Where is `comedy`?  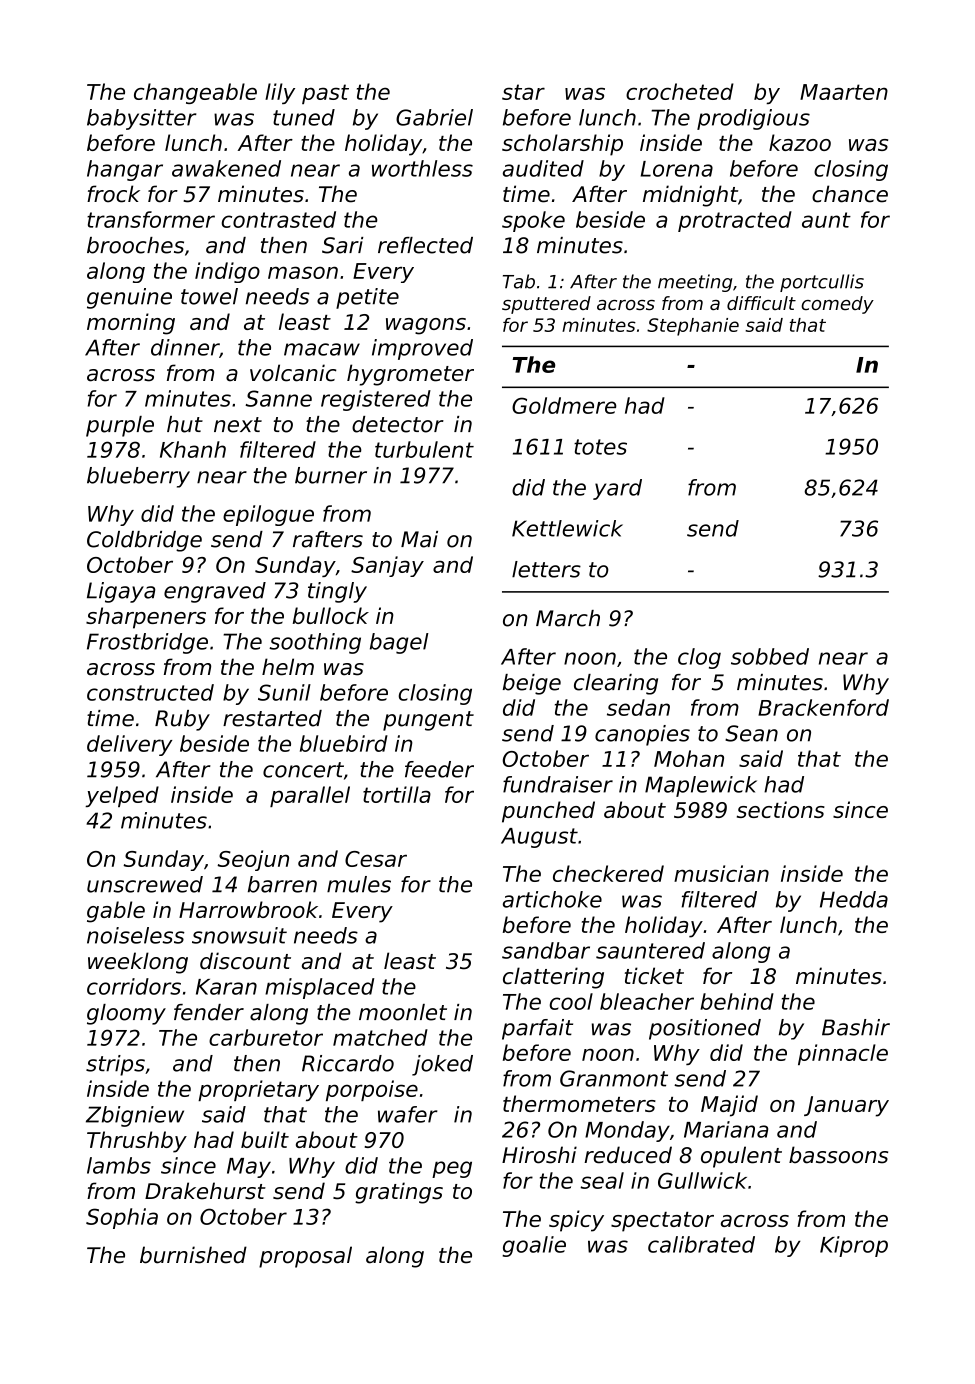
comedy is located at coordinates (837, 305).
